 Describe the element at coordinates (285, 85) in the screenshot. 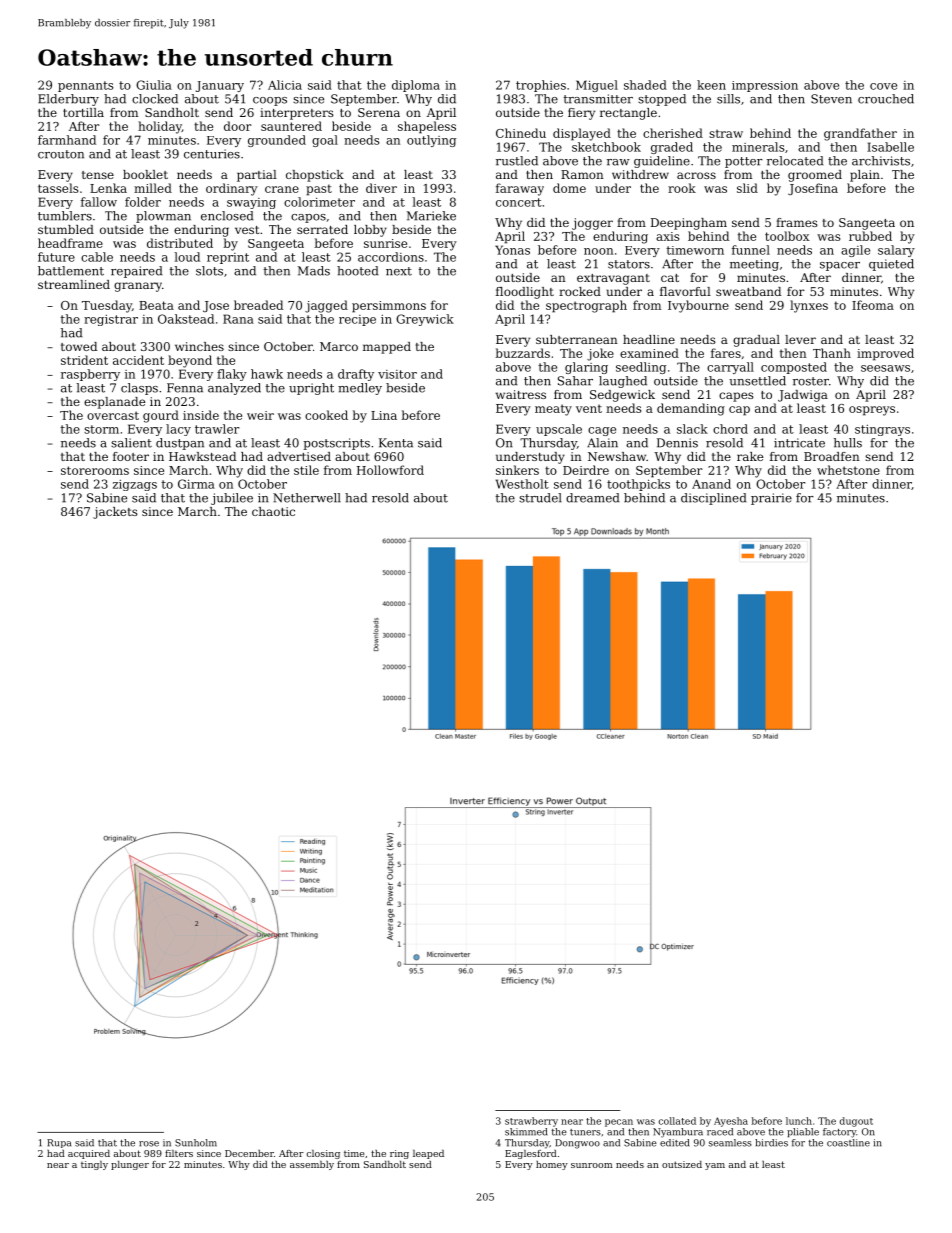

I see `Alicia` at that location.
